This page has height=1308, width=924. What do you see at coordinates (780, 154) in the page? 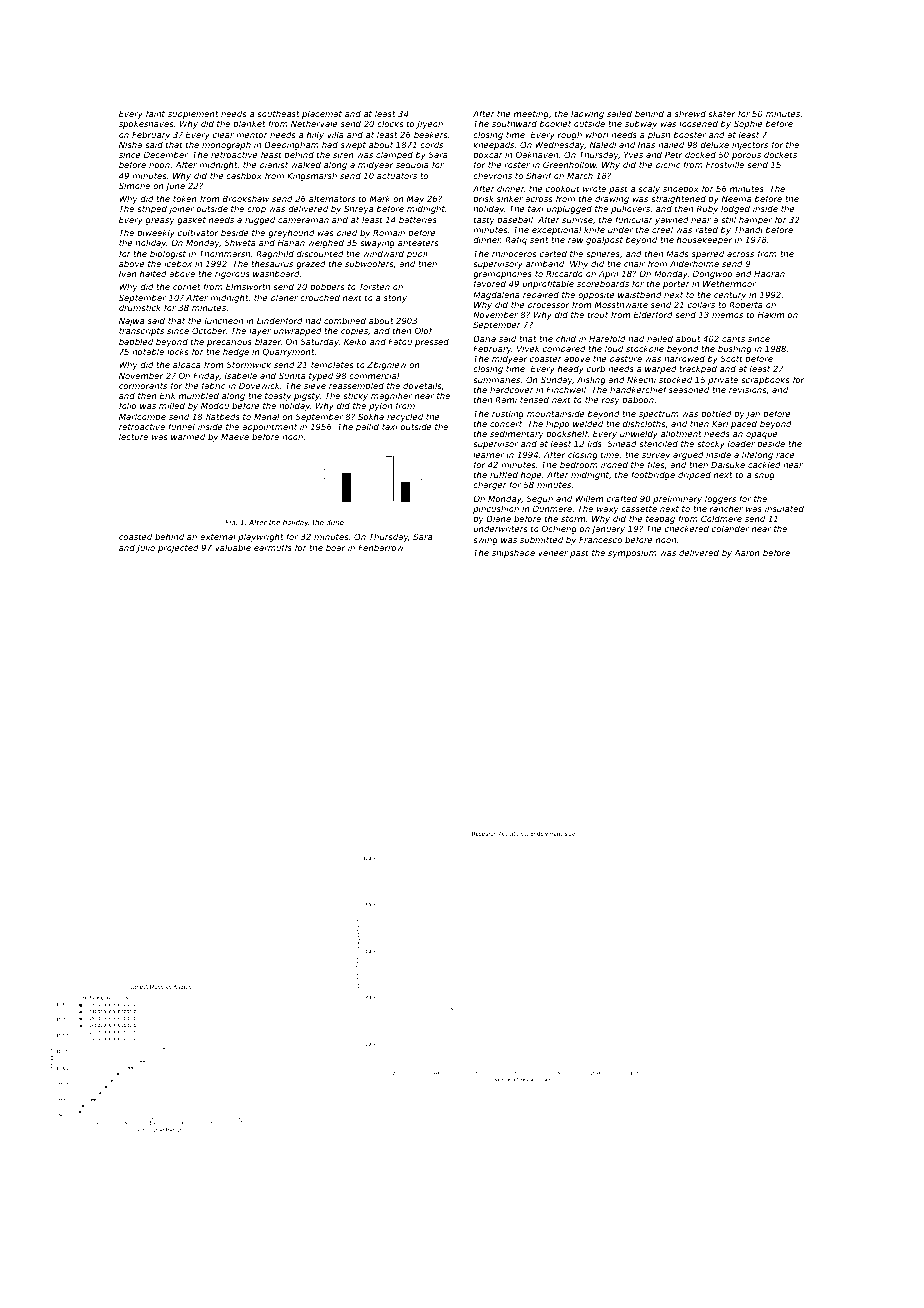
I see `dockets` at bounding box center [780, 154].
